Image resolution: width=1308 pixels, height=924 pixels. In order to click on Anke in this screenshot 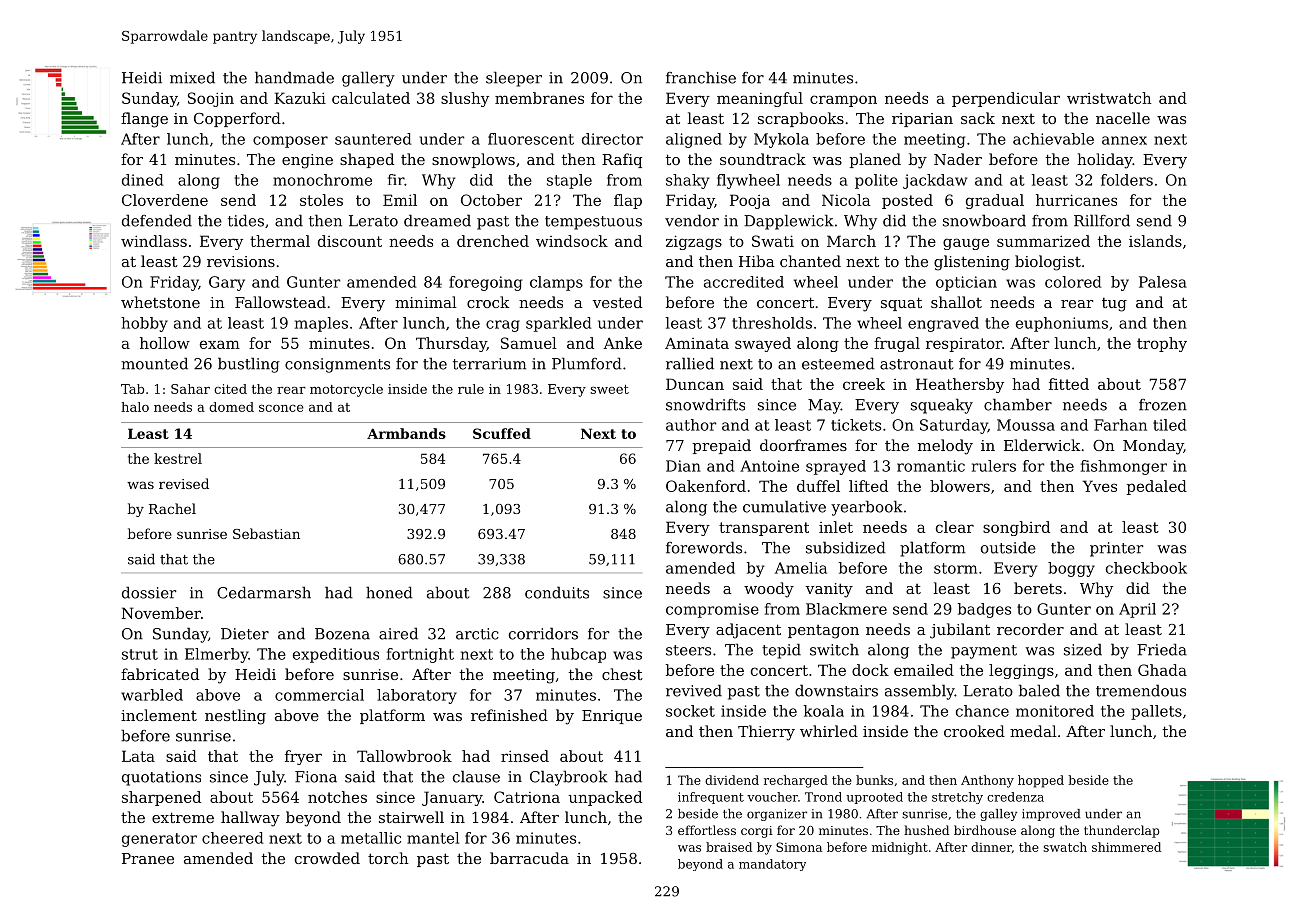, I will do `click(622, 343)`.
